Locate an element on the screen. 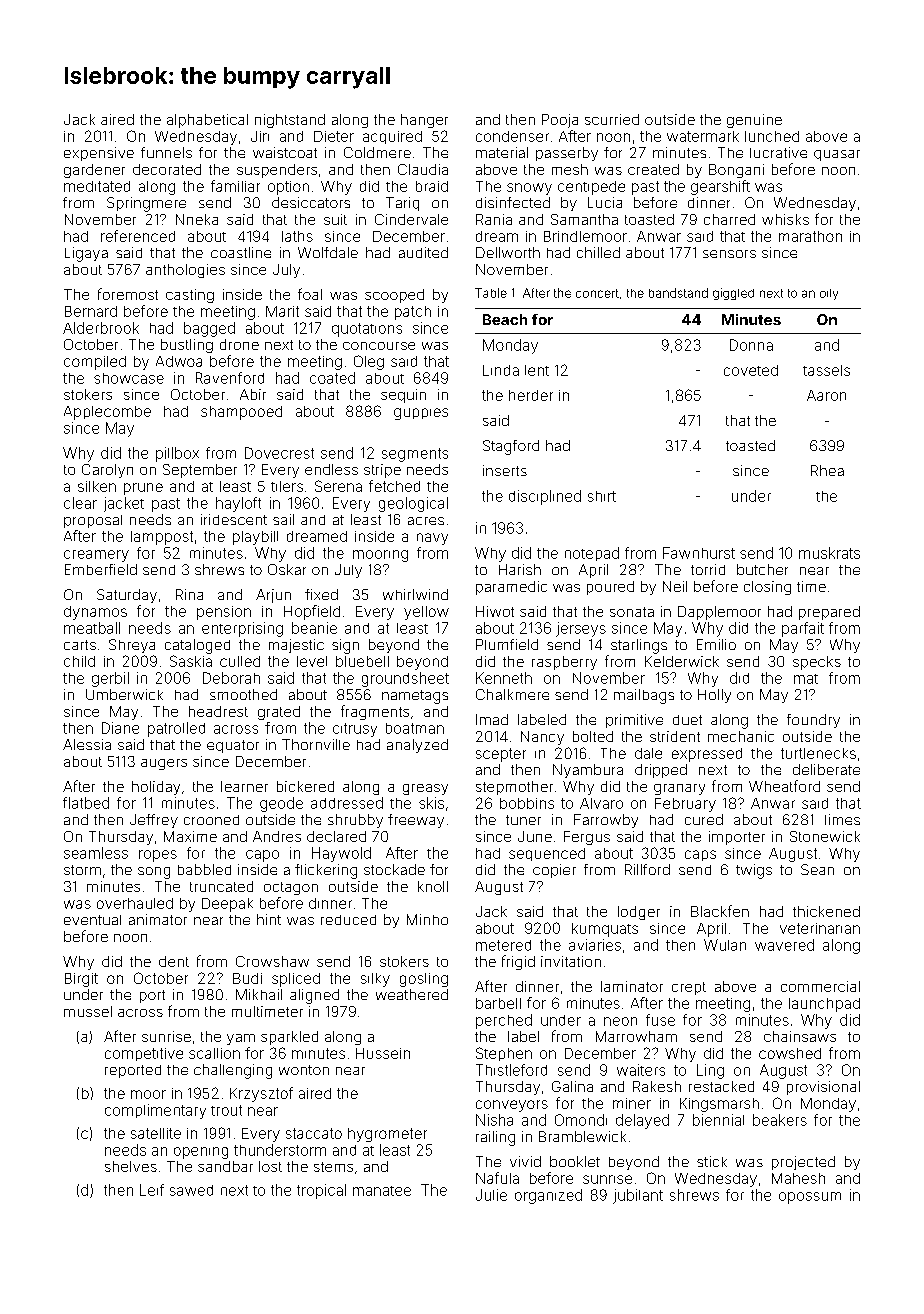  shirt is located at coordinates (602, 496).
